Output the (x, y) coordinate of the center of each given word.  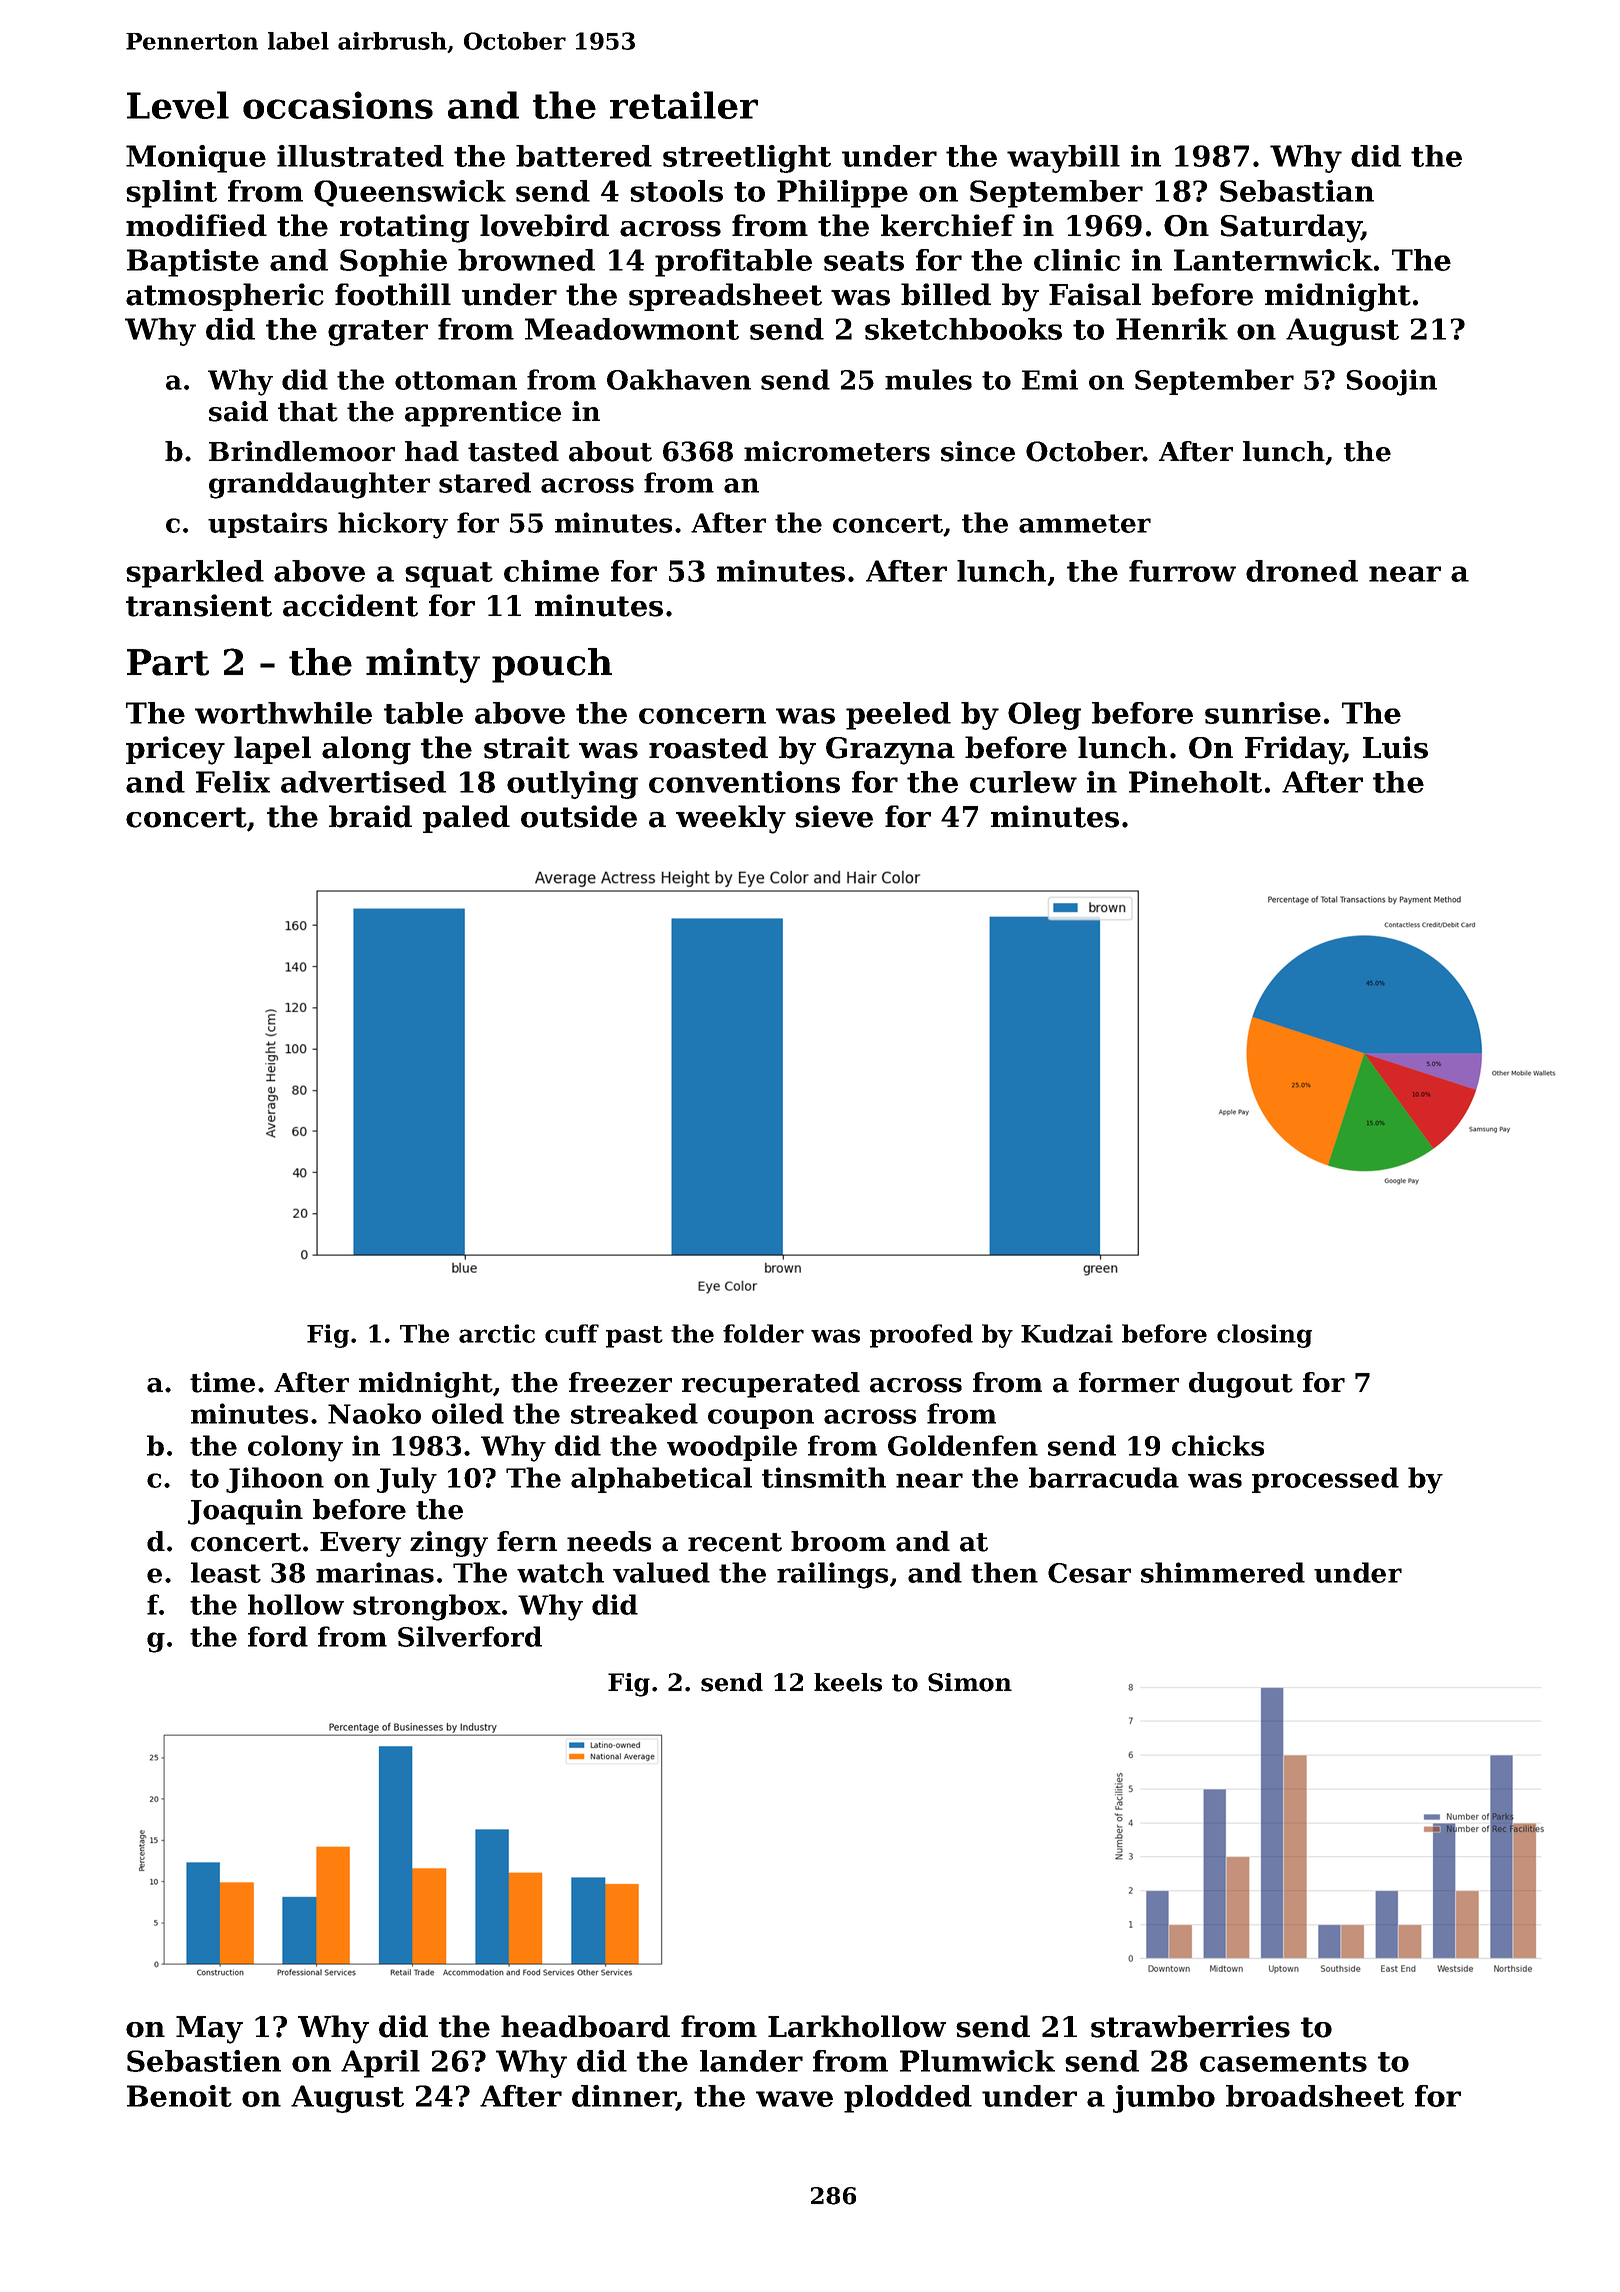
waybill (1063, 159)
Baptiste (193, 263)
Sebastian (1297, 191)
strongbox (427, 1607)
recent (735, 1542)
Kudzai (1067, 1333)
